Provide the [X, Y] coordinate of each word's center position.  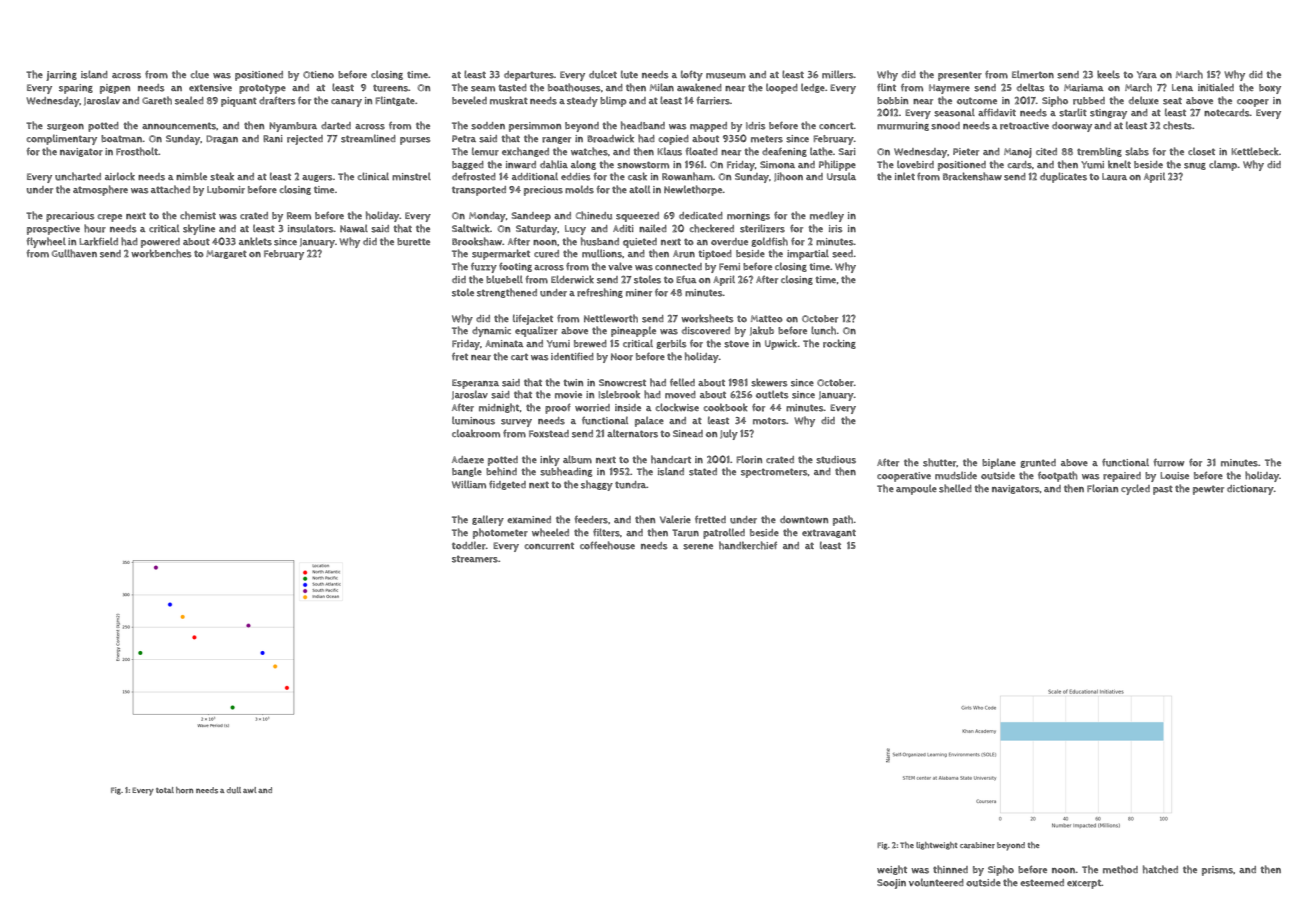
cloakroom [476, 433]
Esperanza [475, 384]
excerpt [1084, 884]
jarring [61, 76]
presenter [960, 76]
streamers [475, 559]
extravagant [829, 533]
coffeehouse [607, 545]
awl [250, 790]
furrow [1168, 463]
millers [838, 74]
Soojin [891, 884]
